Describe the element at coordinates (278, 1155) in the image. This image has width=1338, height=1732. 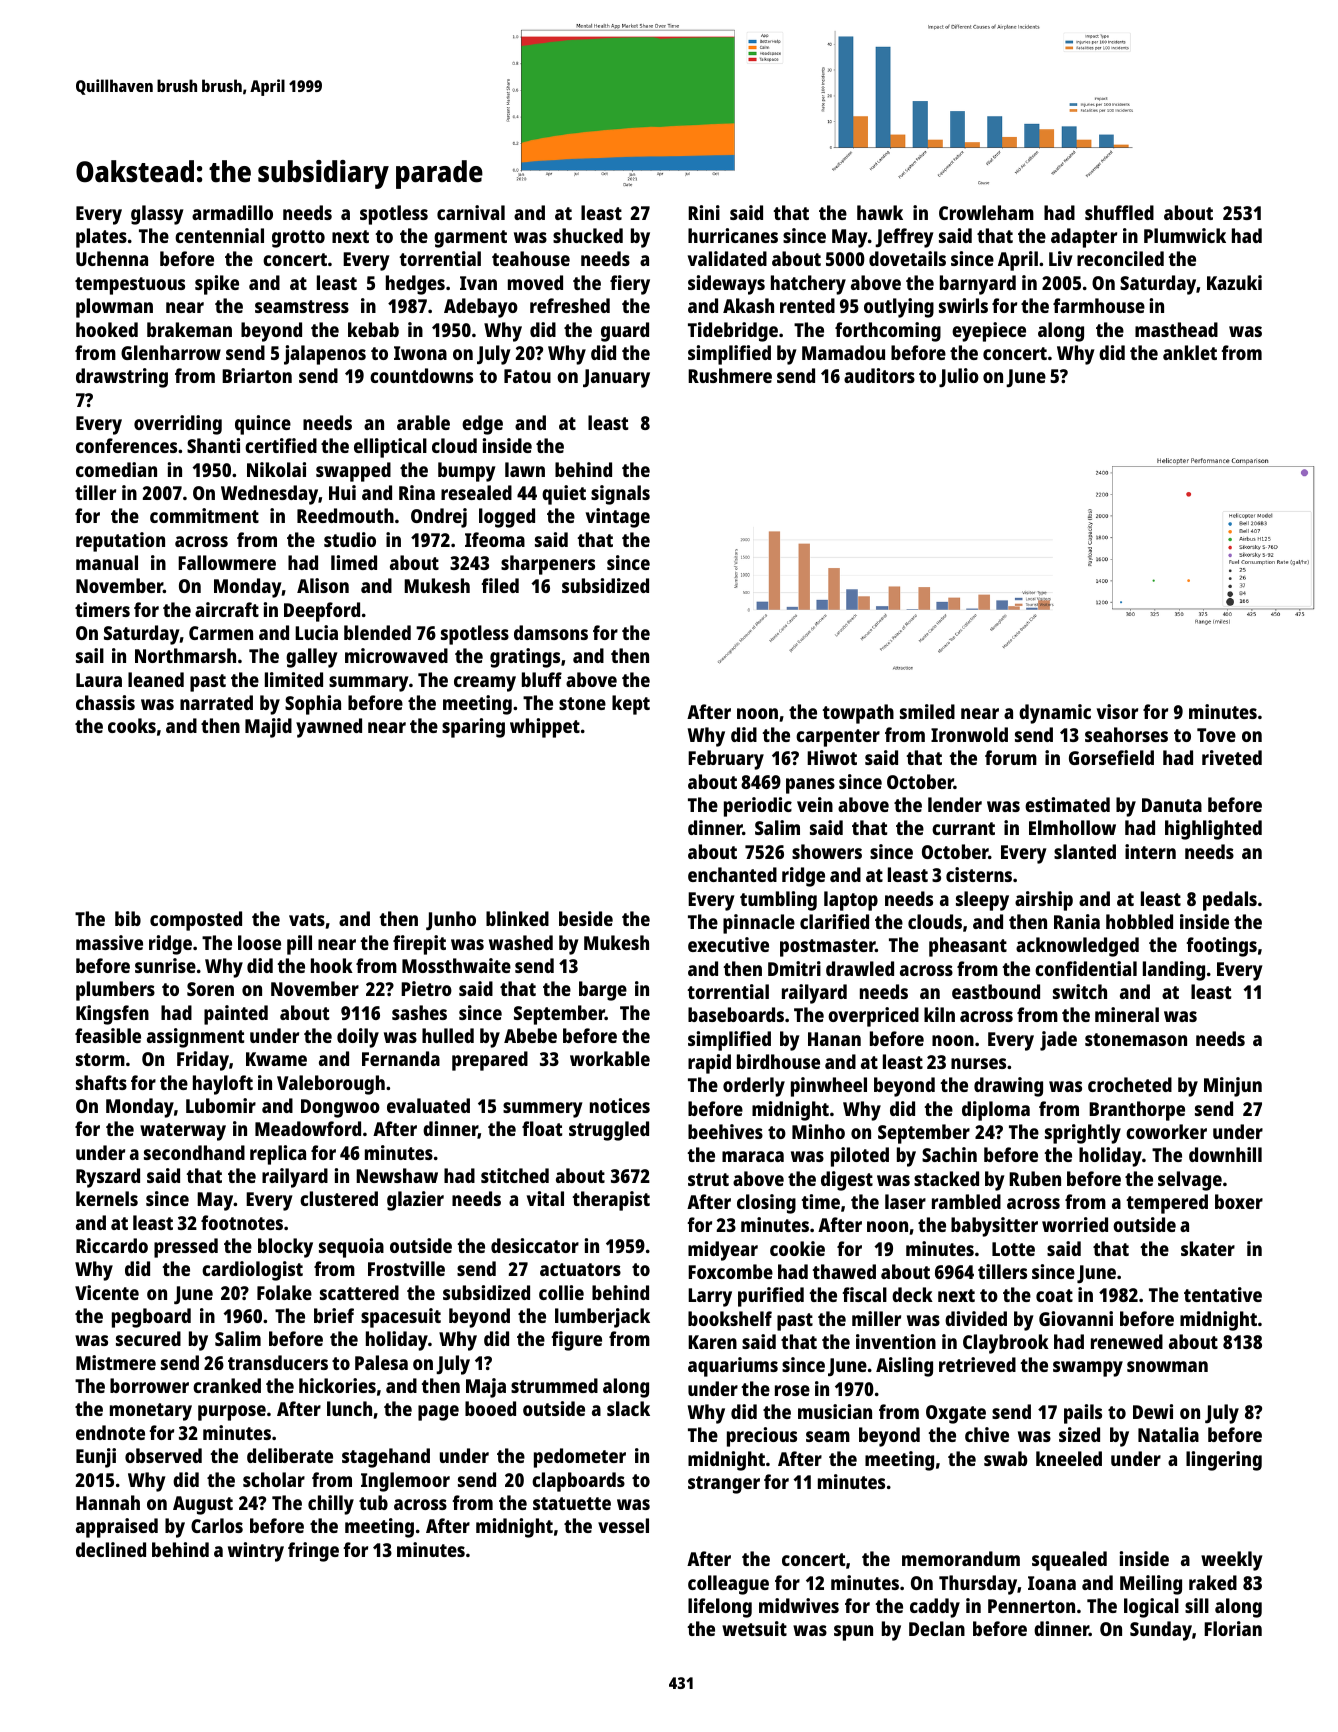
I see `replica` at that location.
